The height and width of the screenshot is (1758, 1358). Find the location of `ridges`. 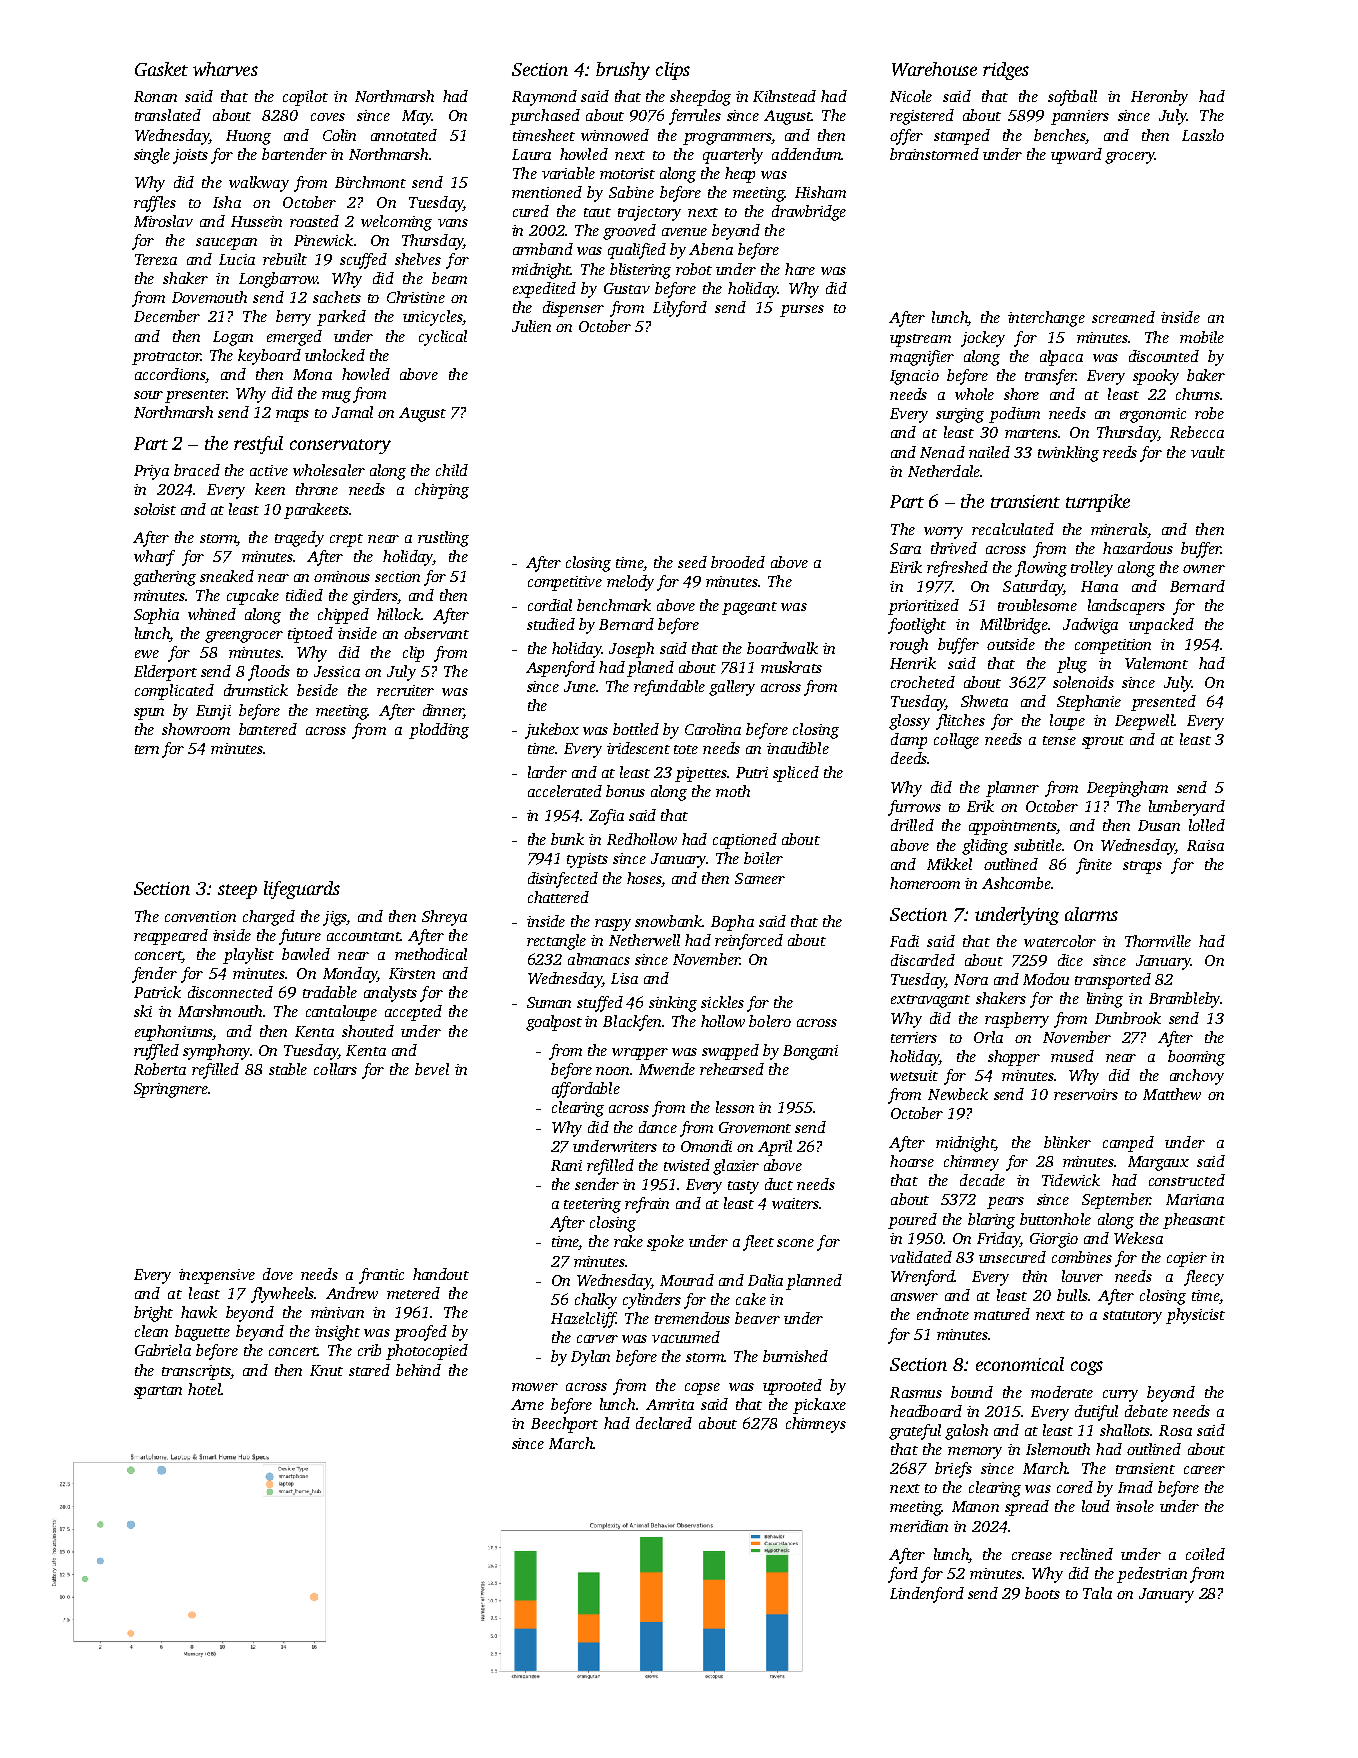

ridges is located at coordinates (1006, 71).
